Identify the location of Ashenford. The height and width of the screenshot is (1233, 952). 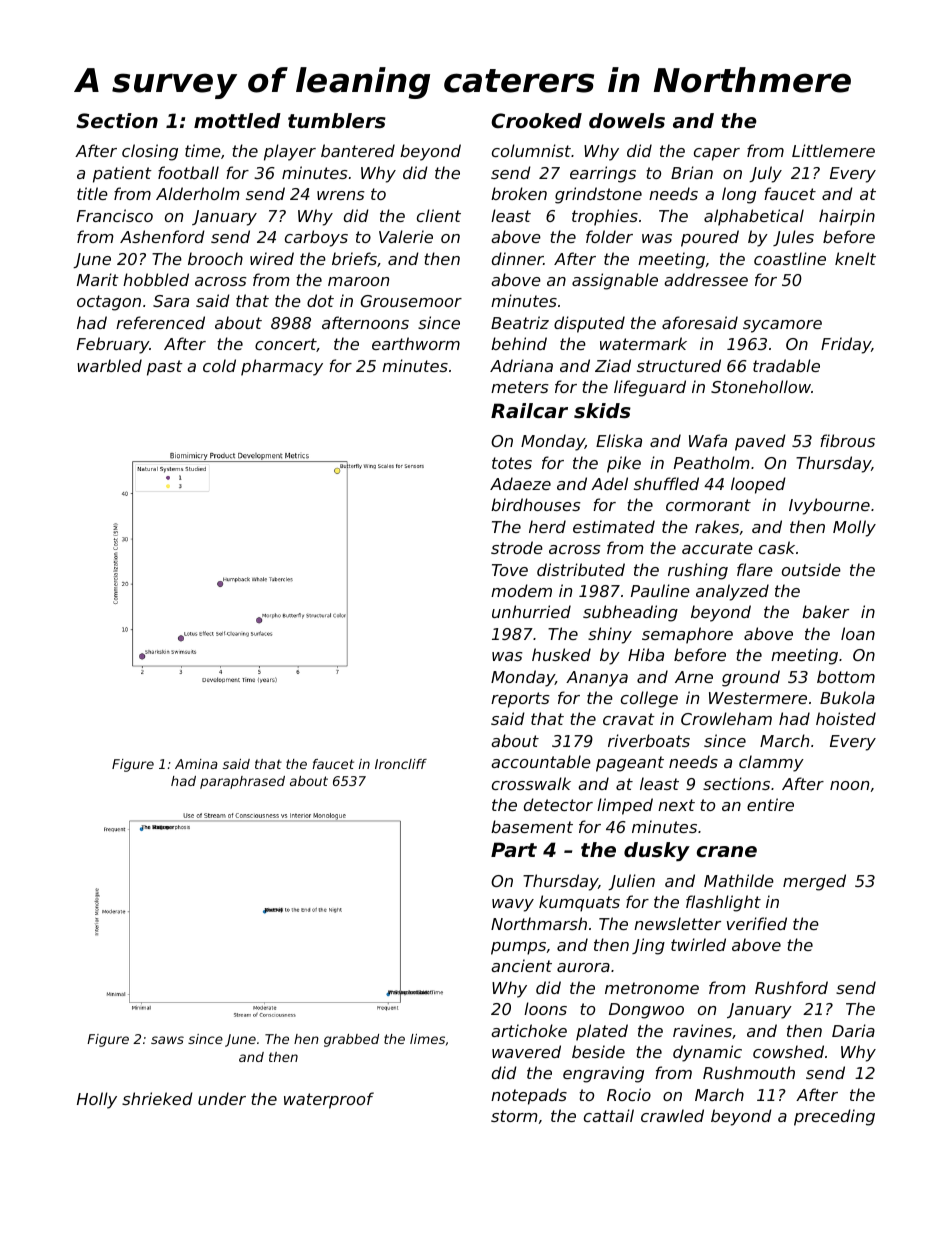
(162, 236).
